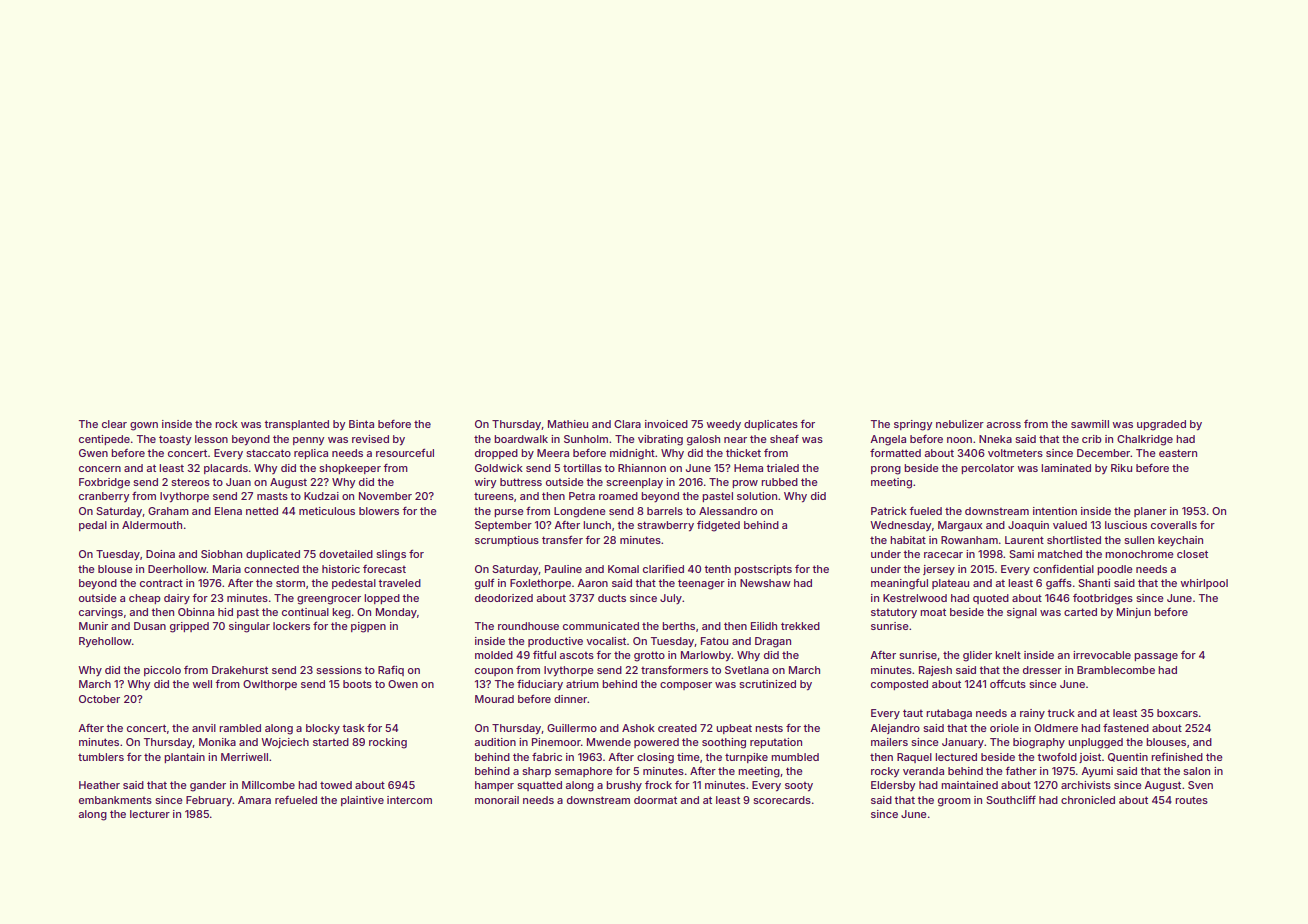 The width and height of the document is (1308, 924). I want to click on tenth, so click(717, 569).
